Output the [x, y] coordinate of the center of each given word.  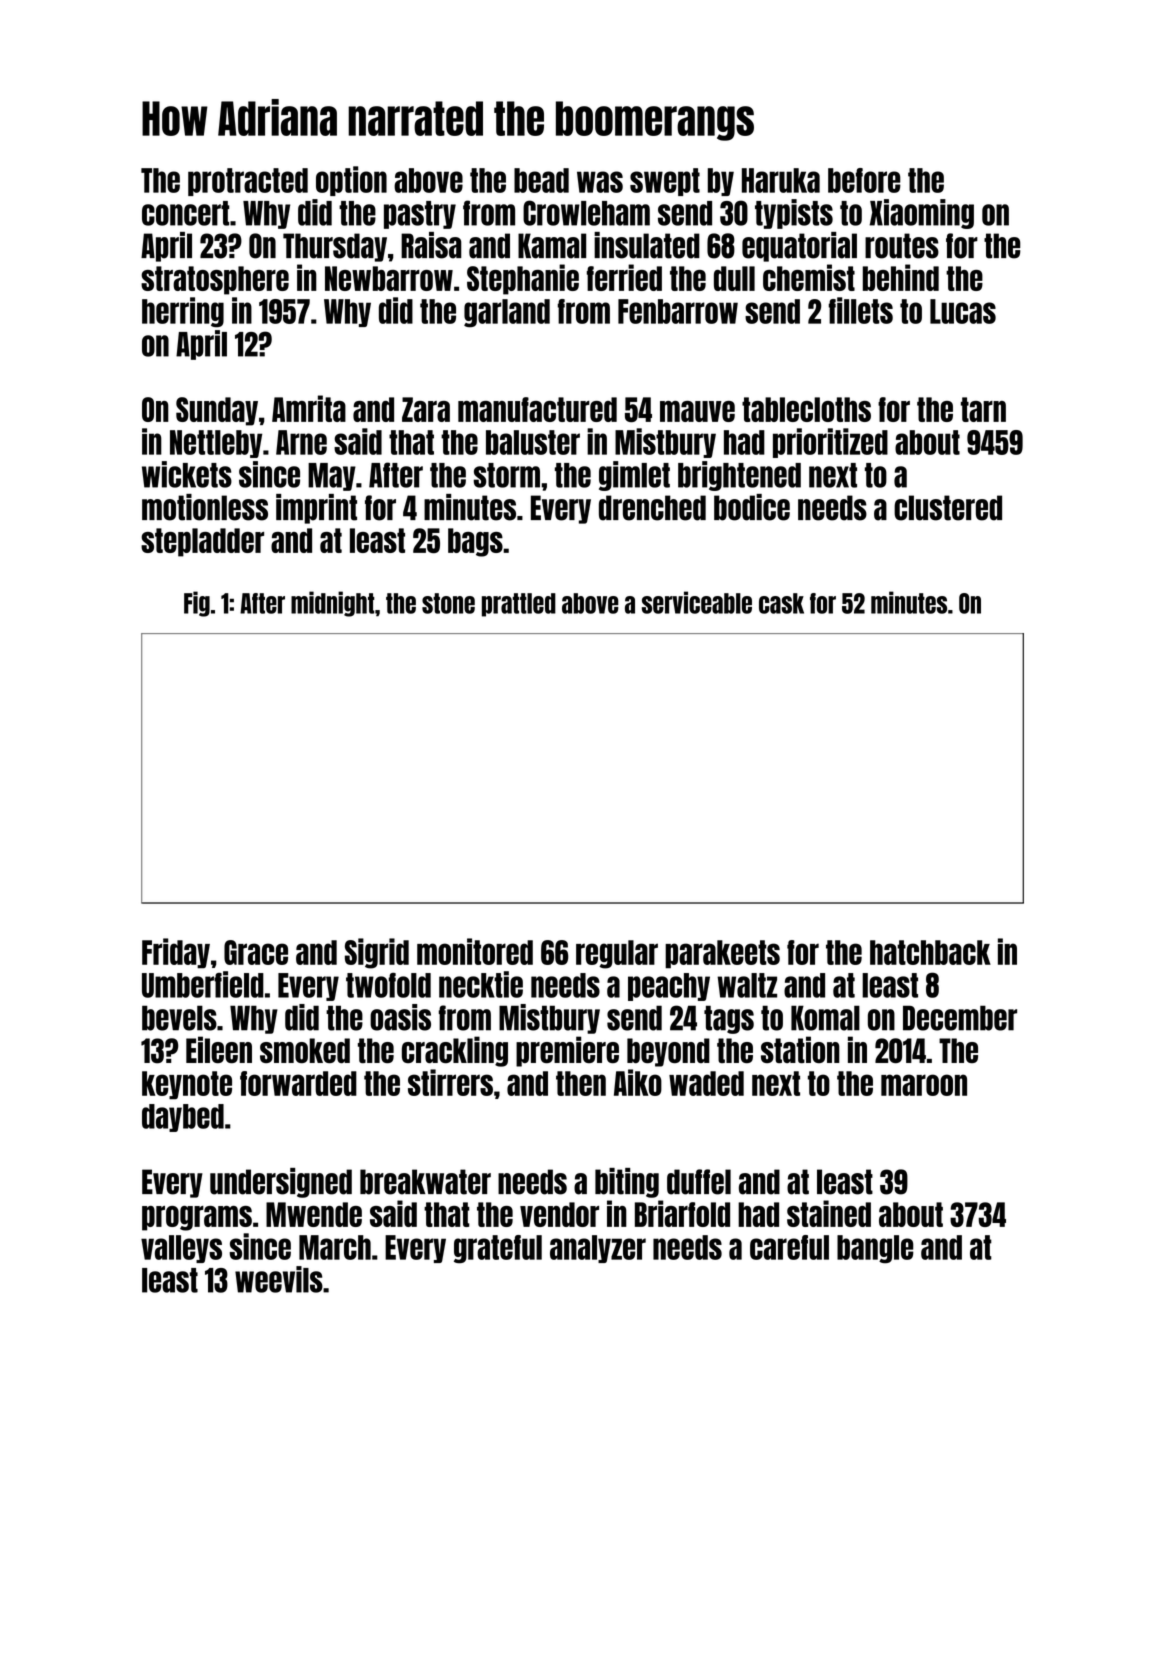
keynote [187, 1085]
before [864, 180]
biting [627, 1183]
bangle [875, 1249]
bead [541, 180]
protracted [248, 182]
